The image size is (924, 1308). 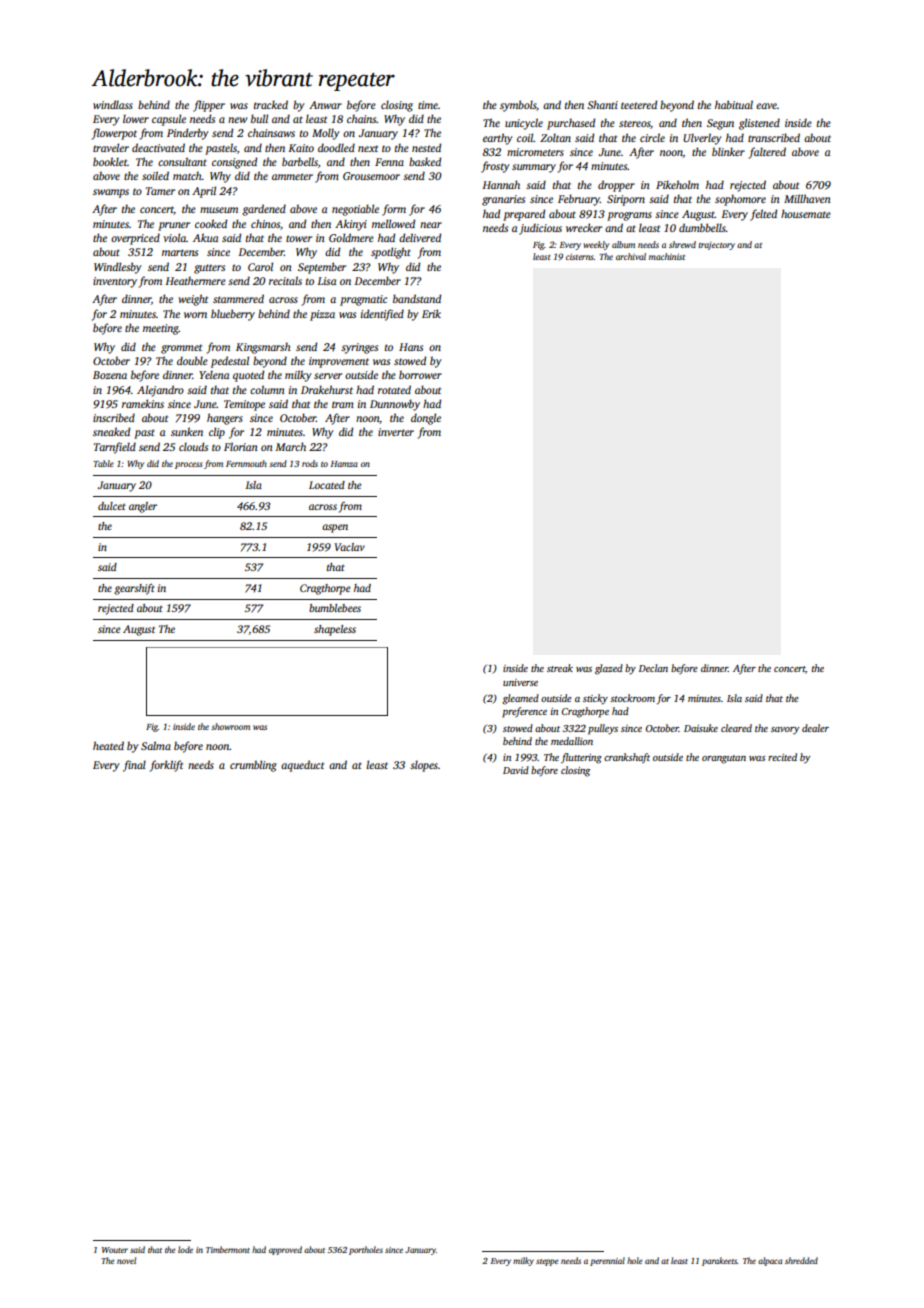 What do you see at coordinates (627, 758) in the screenshot?
I see `crankshaft` at bounding box center [627, 758].
